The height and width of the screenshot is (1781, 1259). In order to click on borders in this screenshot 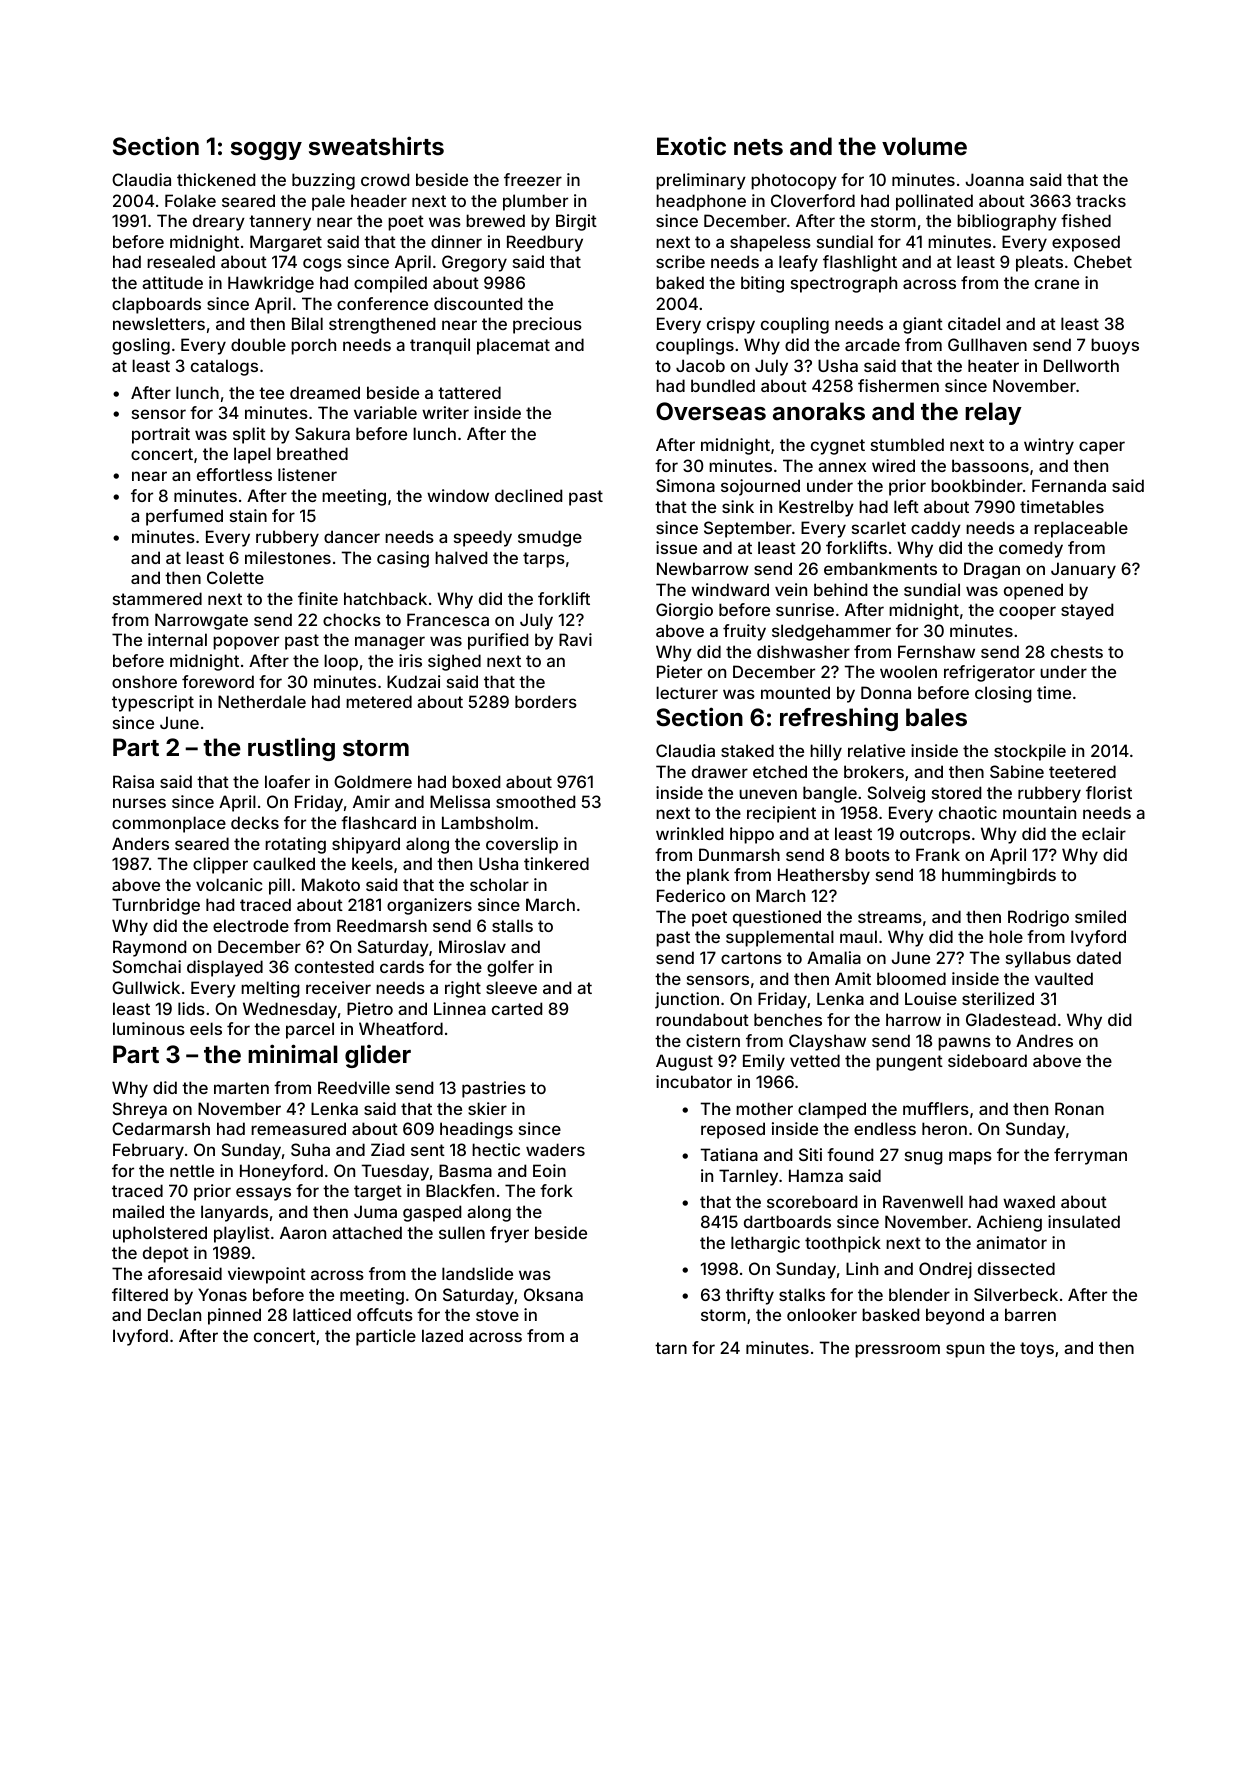, I will do `click(546, 701)`.
